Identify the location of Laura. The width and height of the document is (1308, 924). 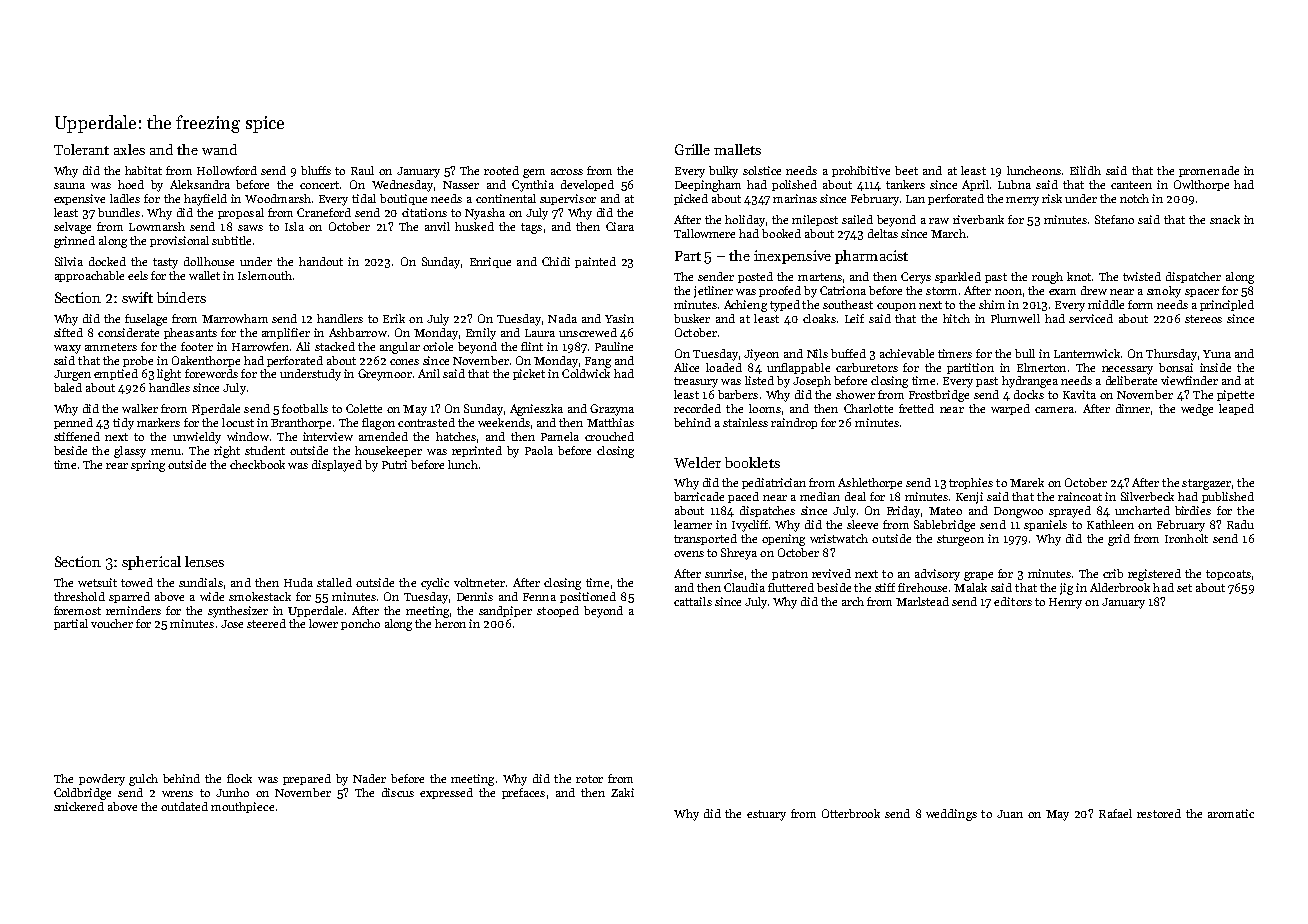
(540, 333).
